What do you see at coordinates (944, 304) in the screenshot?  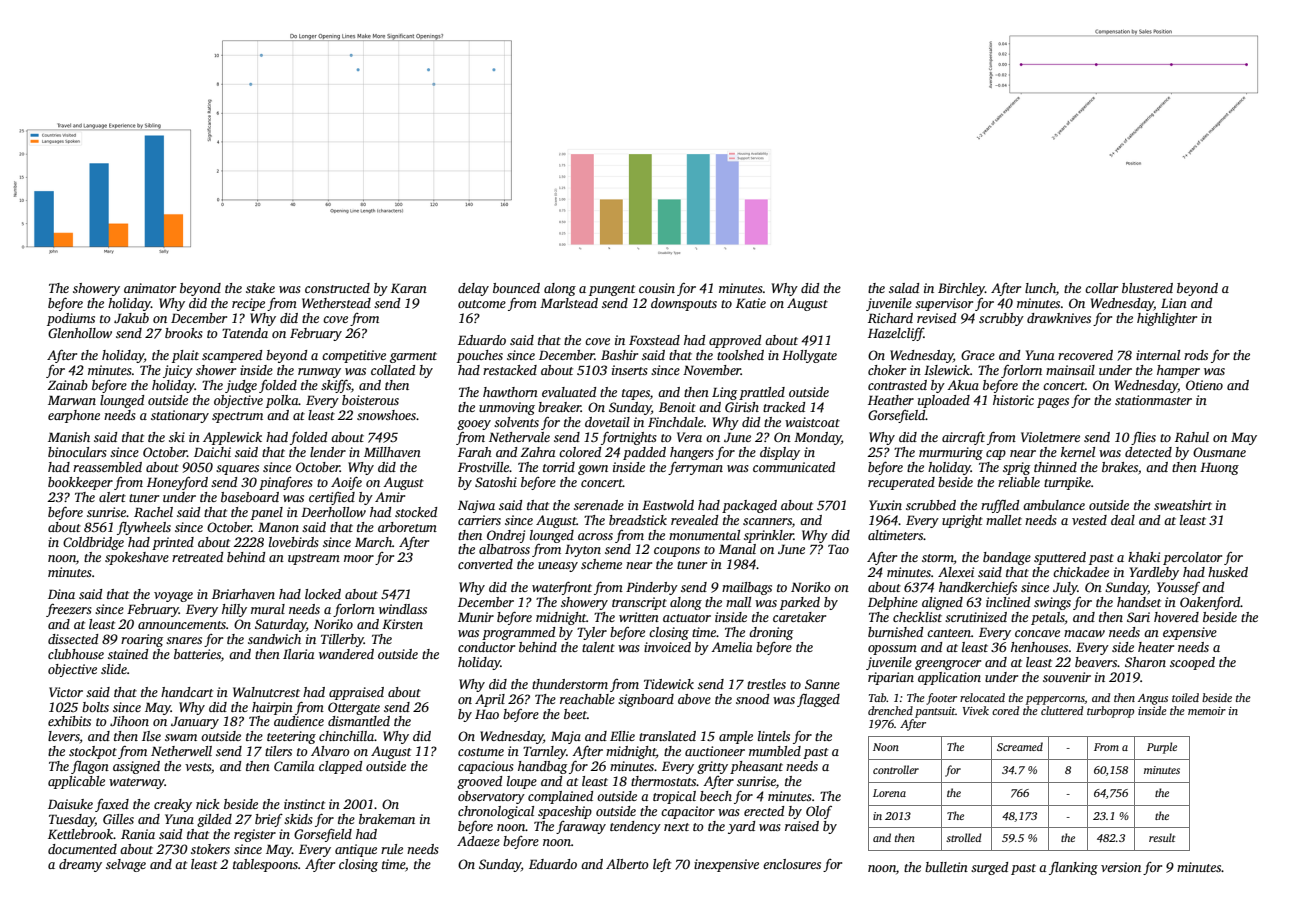 I see `supervisor` at bounding box center [944, 304].
